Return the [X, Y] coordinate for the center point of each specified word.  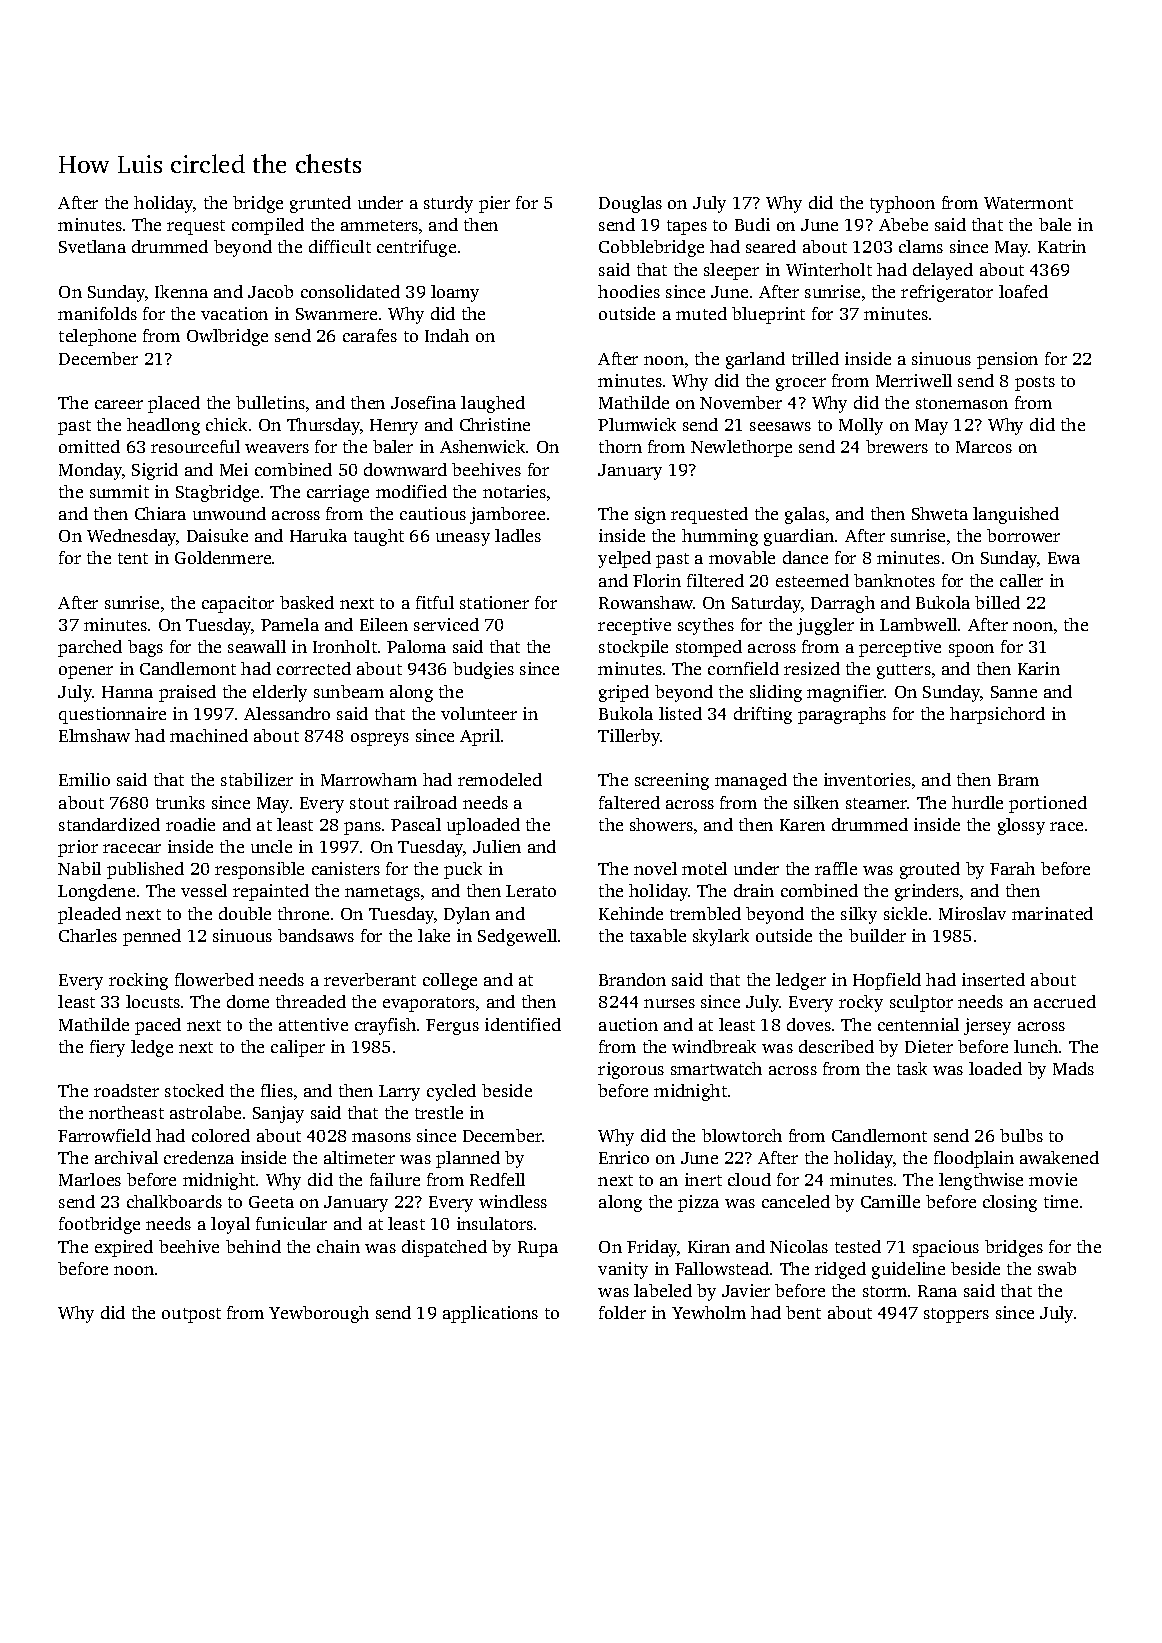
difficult [340, 246]
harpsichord [997, 715]
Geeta [271, 1202]
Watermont [1028, 203]
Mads [1073, 1068]
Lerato [531, 891]
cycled [451, 1092]
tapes [687, 227]
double [245, 913]
